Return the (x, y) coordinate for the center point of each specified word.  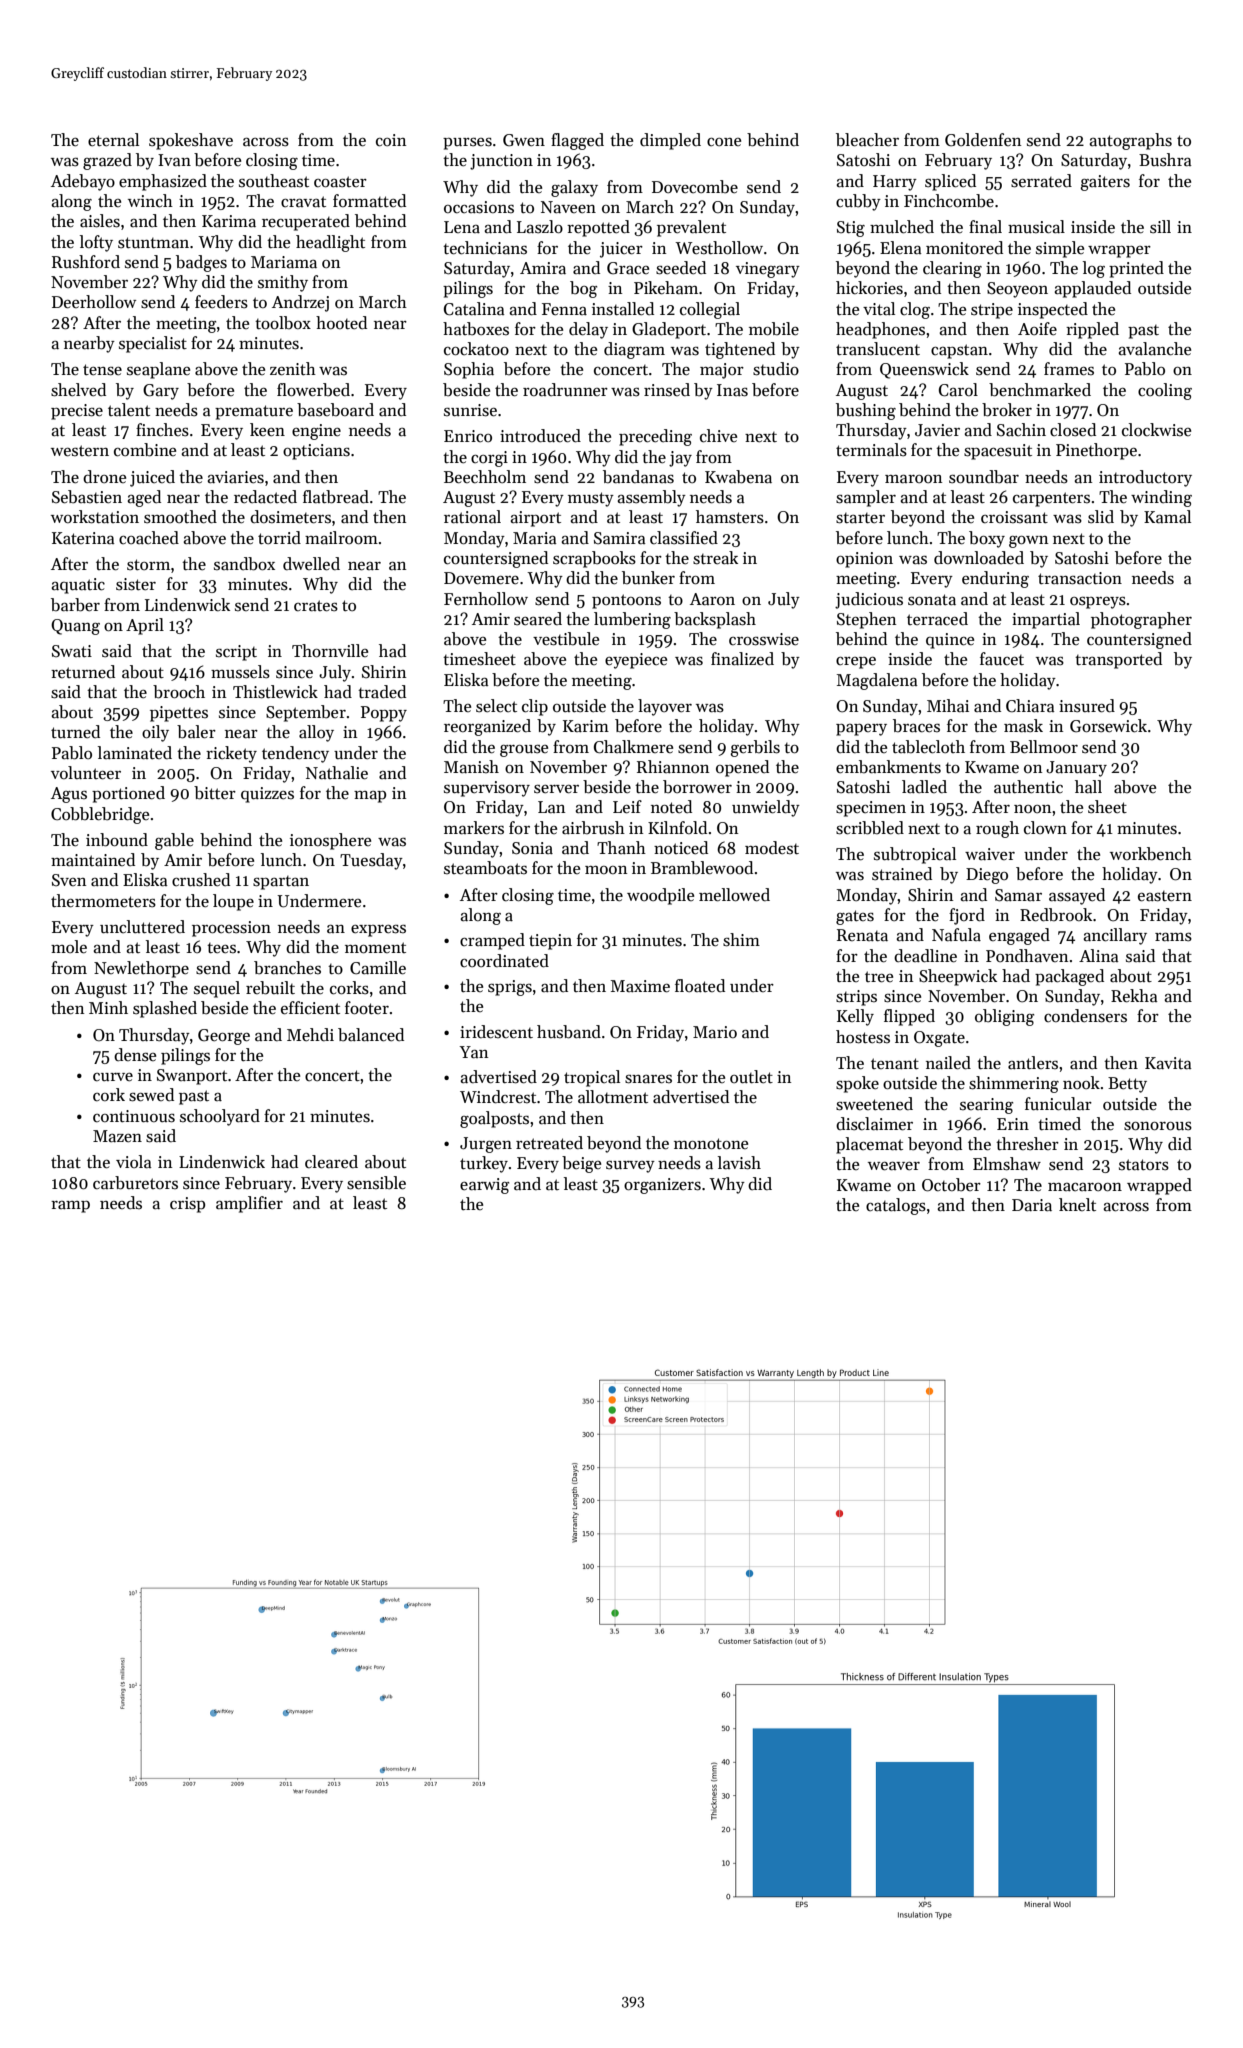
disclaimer (874, 1124)
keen (267, 430)
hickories (869, 288)
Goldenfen (983, 140)
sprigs (510, 988)
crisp (187, 1205)
